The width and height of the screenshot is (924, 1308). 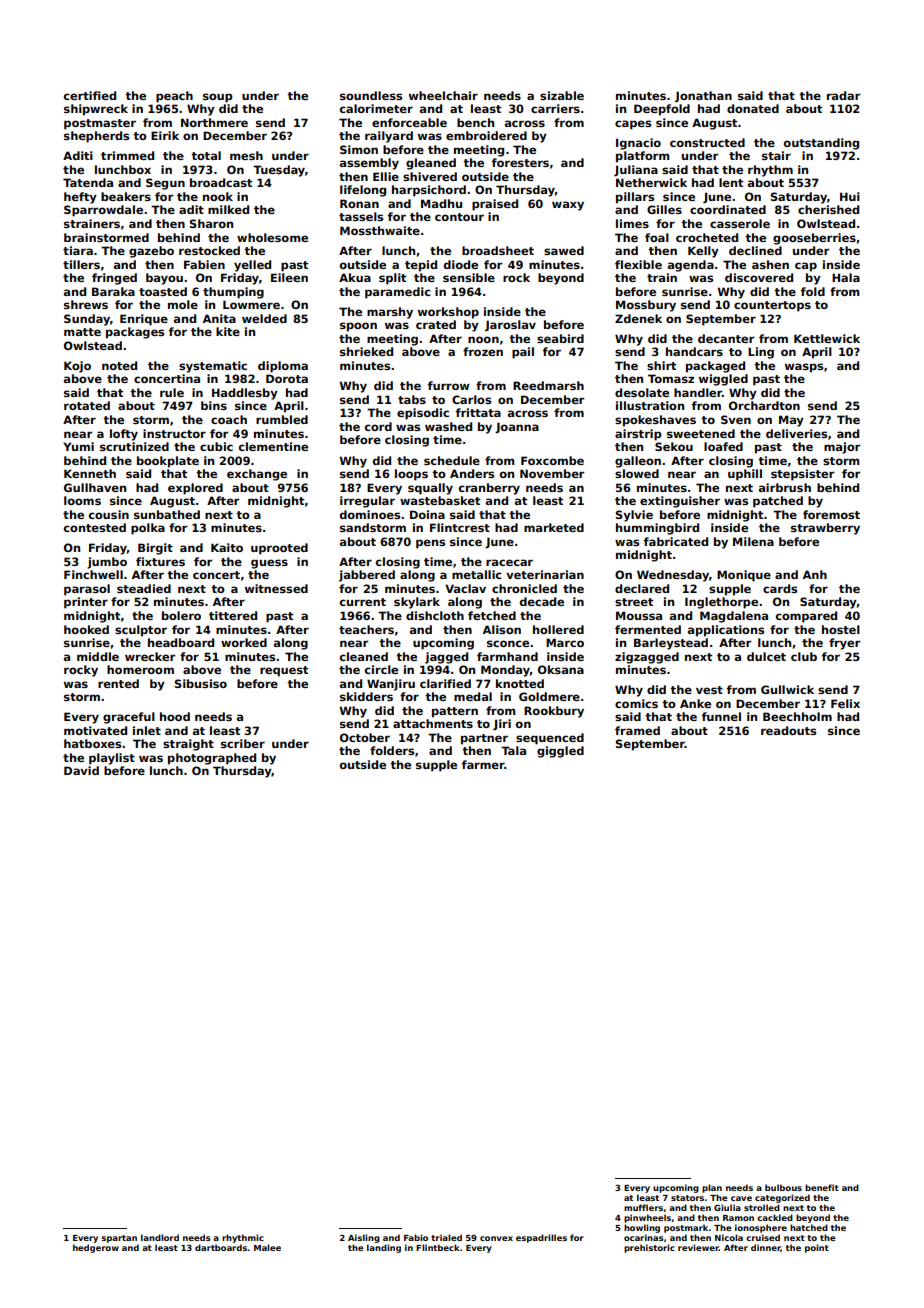 I want to click on soup, so click(x=218, y=98).
